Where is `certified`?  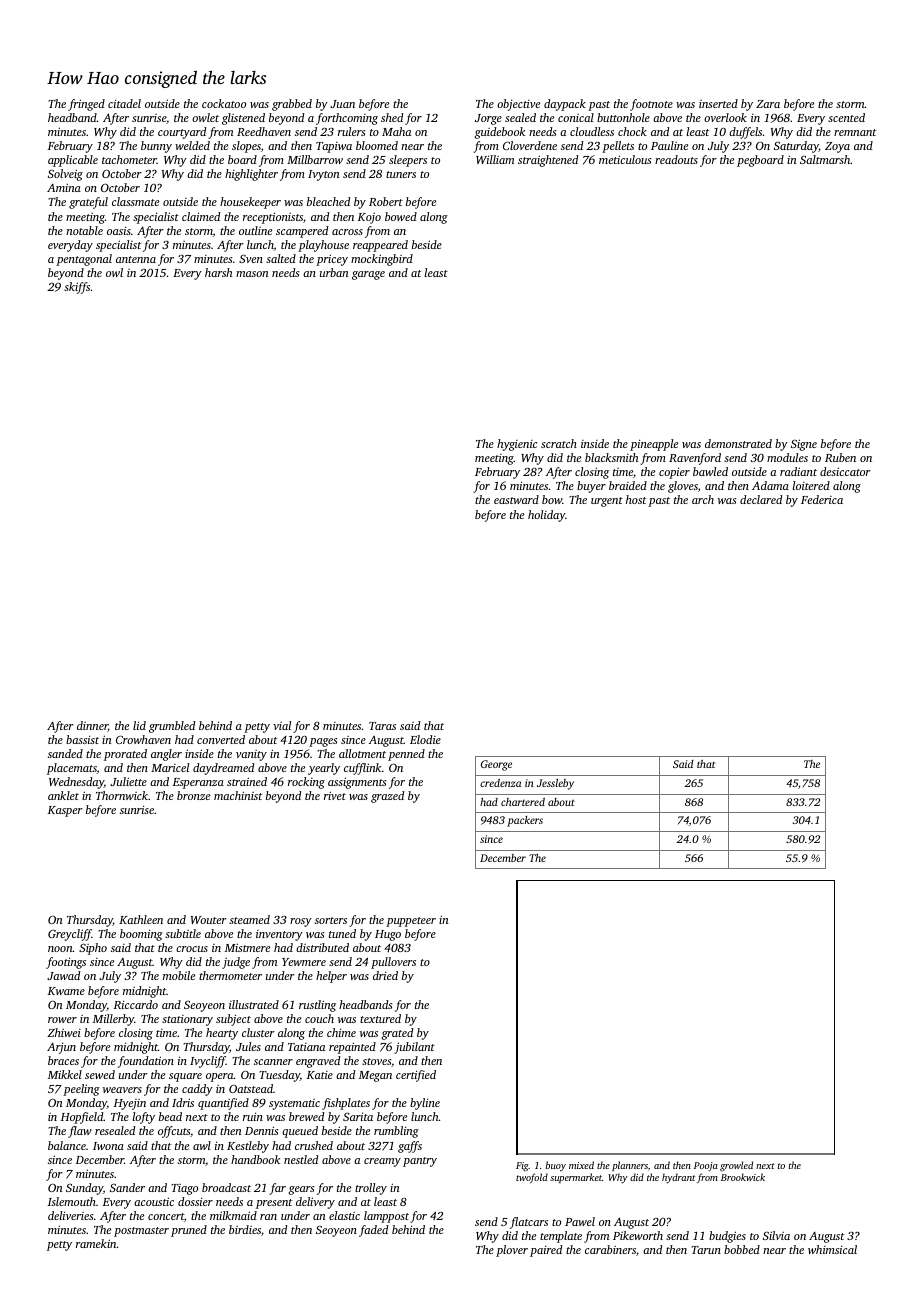
certified is located at coordinates (416, 1076).
